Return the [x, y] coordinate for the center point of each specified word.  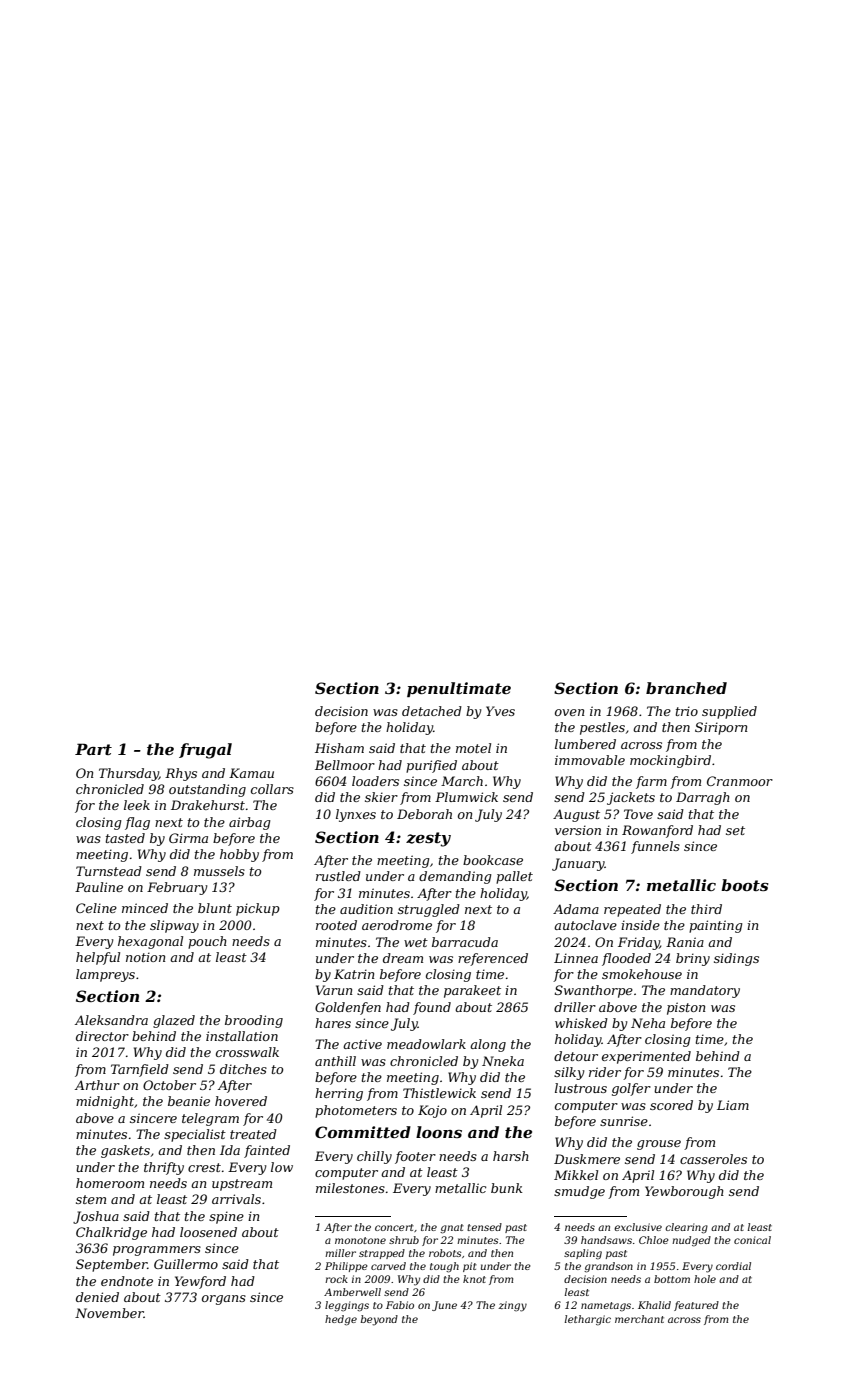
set [735, 830]
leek [137, 805]
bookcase [493, 860]
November [109, 1313]
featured [696, 1306]
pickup [258, 909]
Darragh [703, 798]
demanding [455, 877]
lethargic [588, 1320]
